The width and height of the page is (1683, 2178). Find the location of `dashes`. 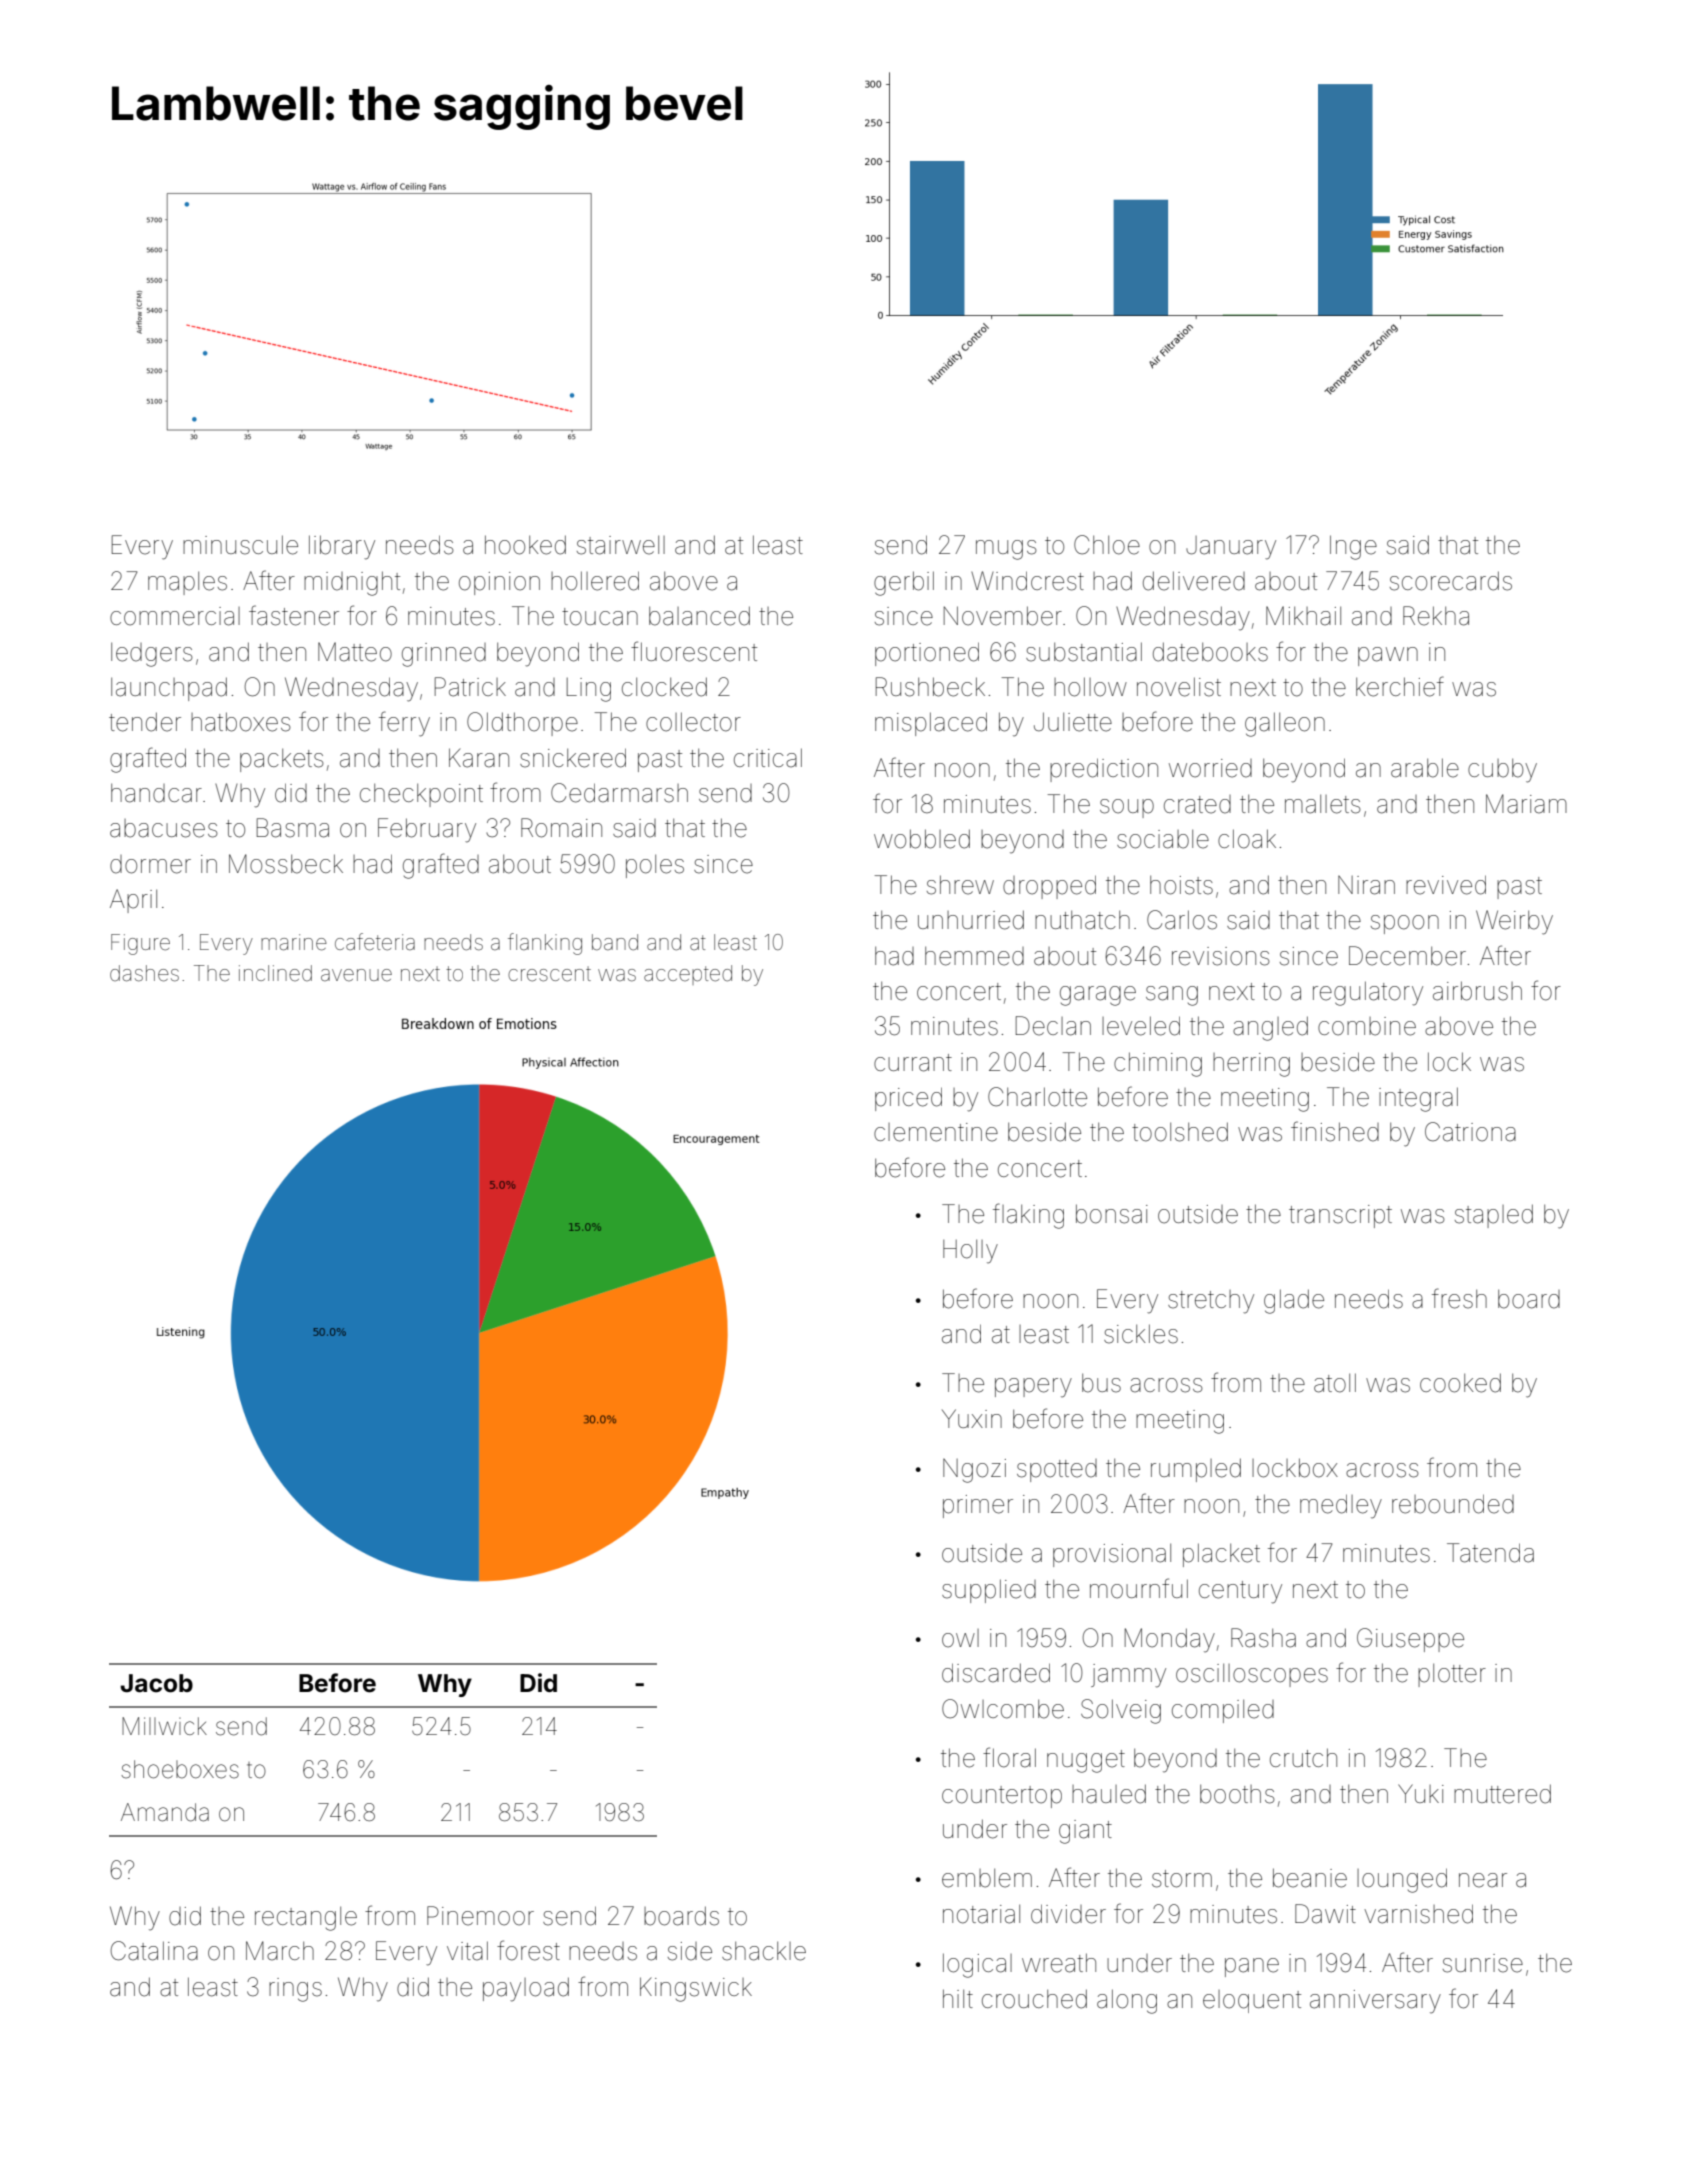

dashes is located at coordinates (144, 973).
